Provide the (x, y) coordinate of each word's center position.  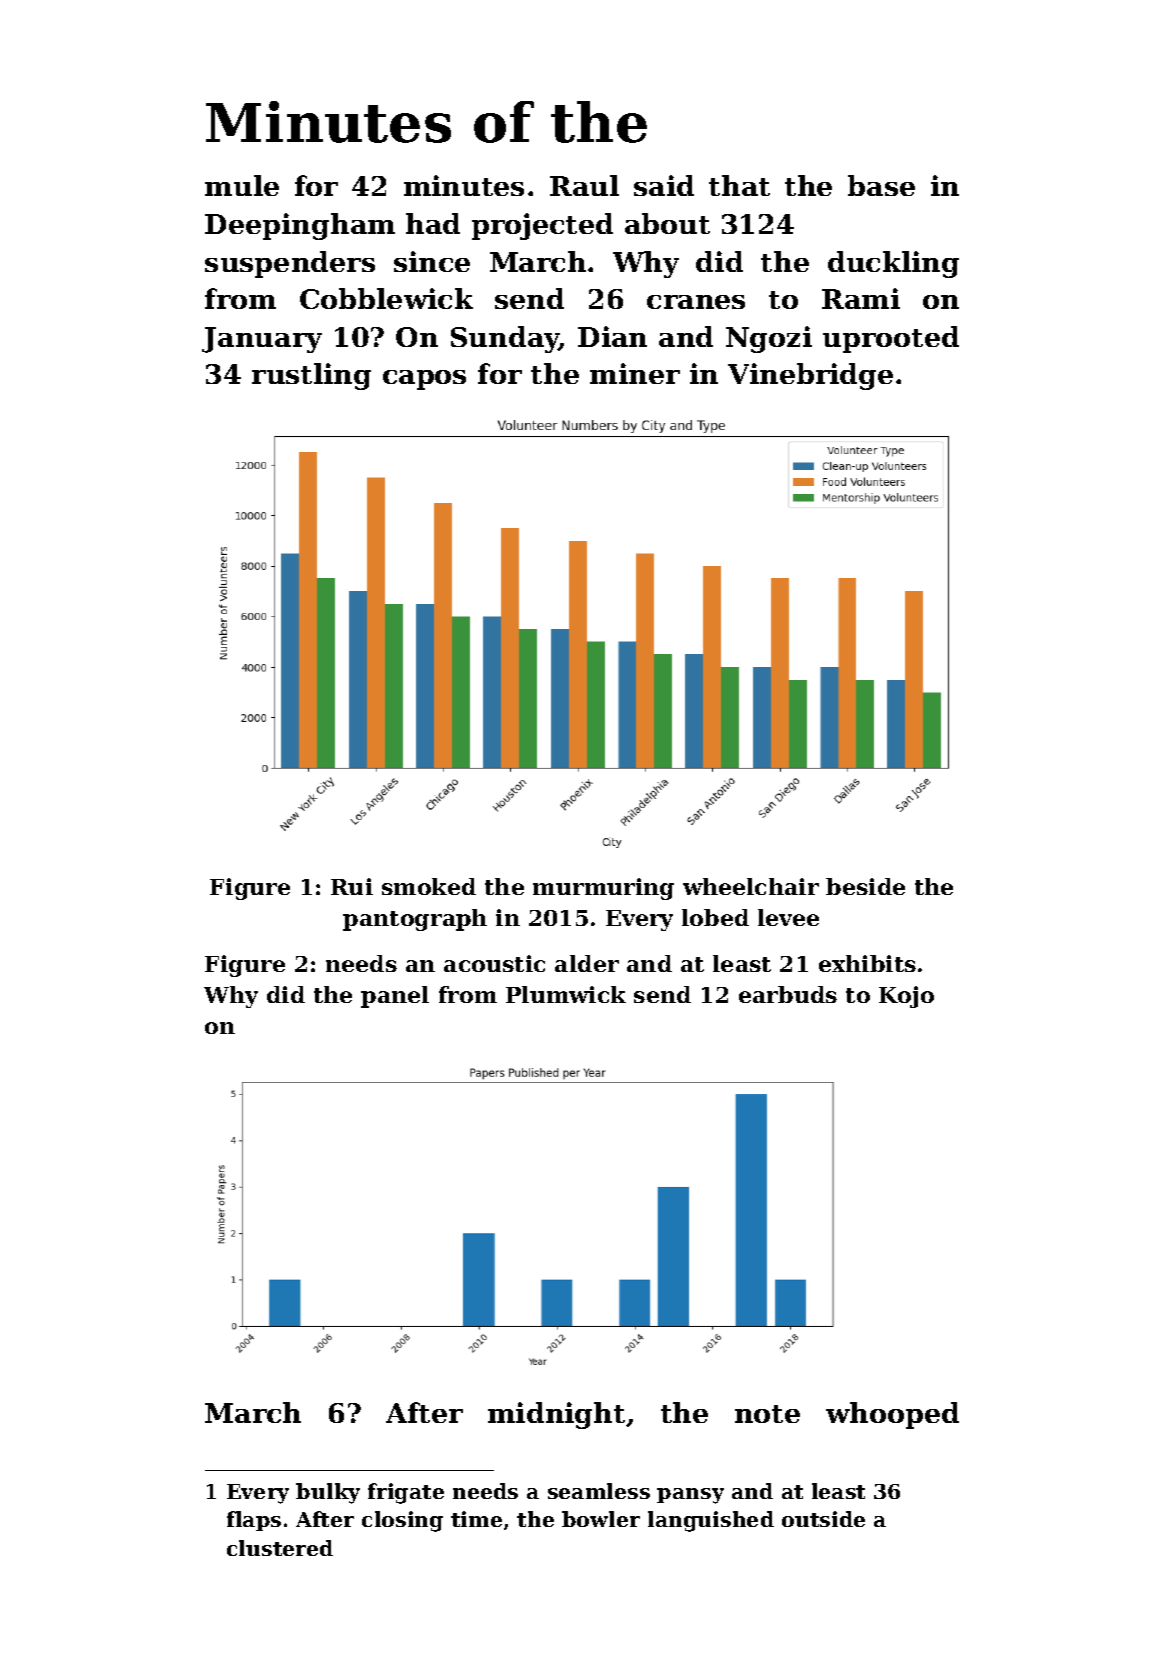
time (476, 1519)
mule (242, 185)
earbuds (788, 994)
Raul (584, 185)
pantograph (415, 920)
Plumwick (566, 994)
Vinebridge (810, 376)
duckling (893, 264)
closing (402, 1521)
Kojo (906, 997)
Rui (352, 886)
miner (635, 373)
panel (395, 997)
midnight (556, 1415)
